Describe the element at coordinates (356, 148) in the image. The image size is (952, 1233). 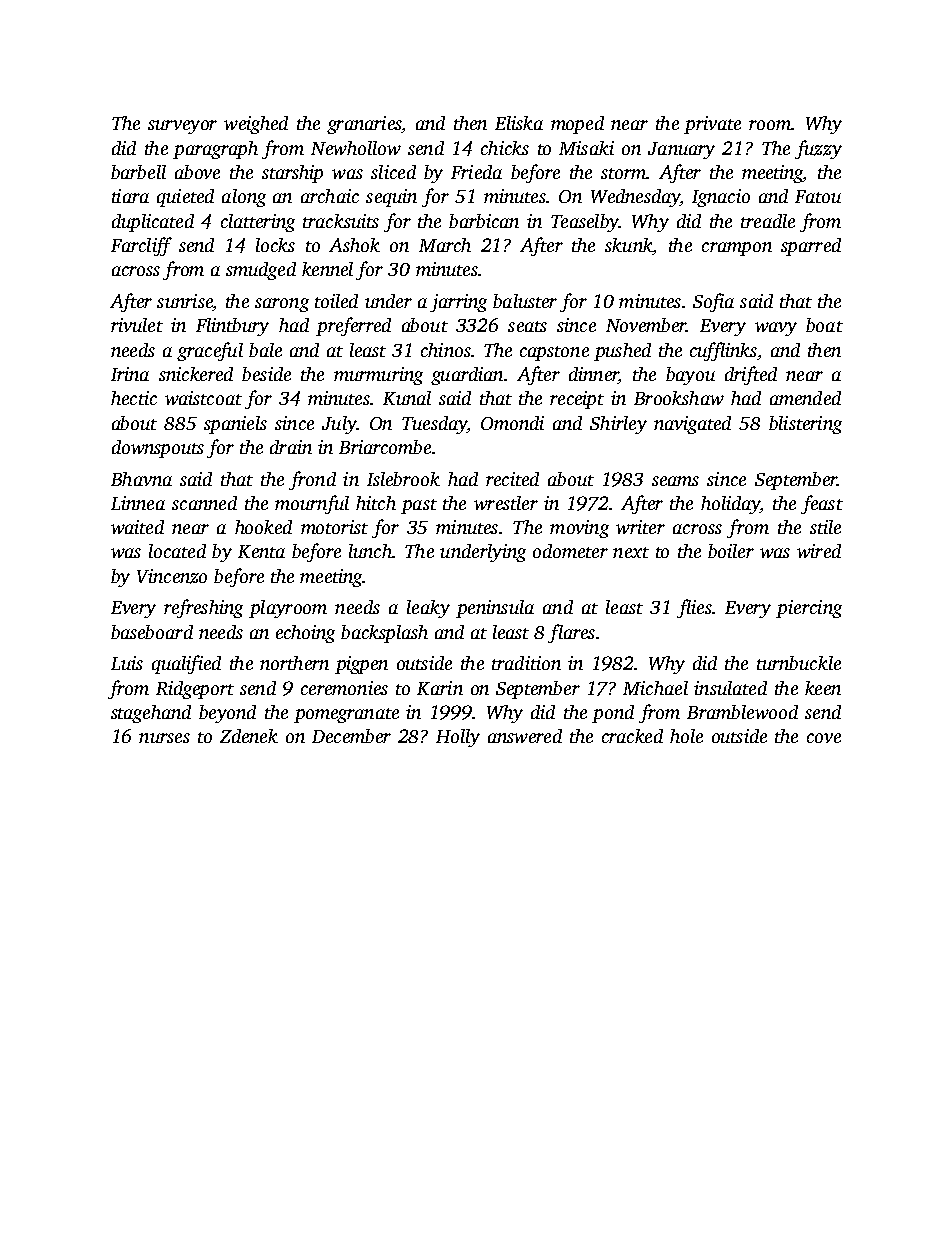
I see `Newhollow` at that location.
